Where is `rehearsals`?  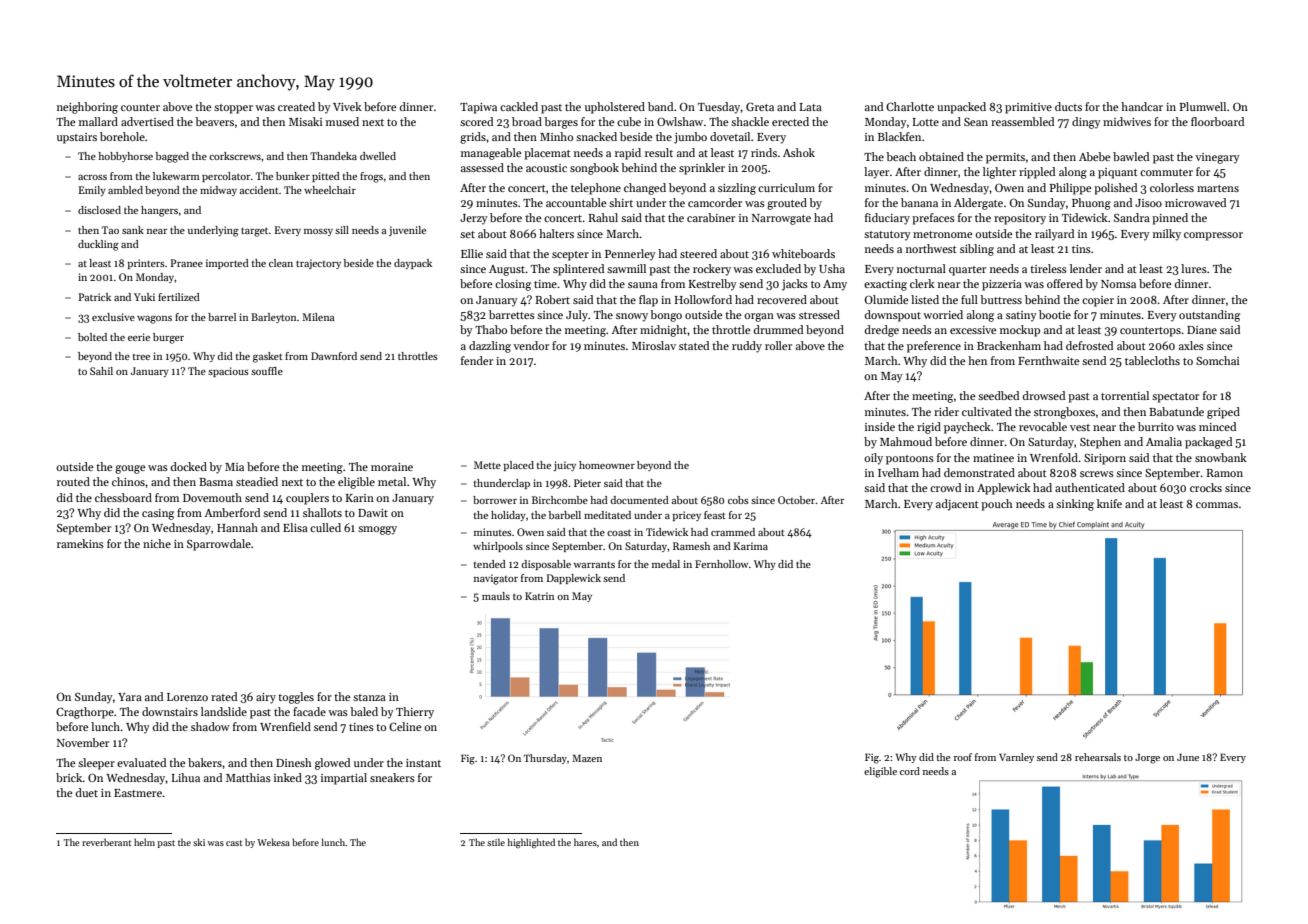
rehearsals is located at coordinates (1098, 757).
